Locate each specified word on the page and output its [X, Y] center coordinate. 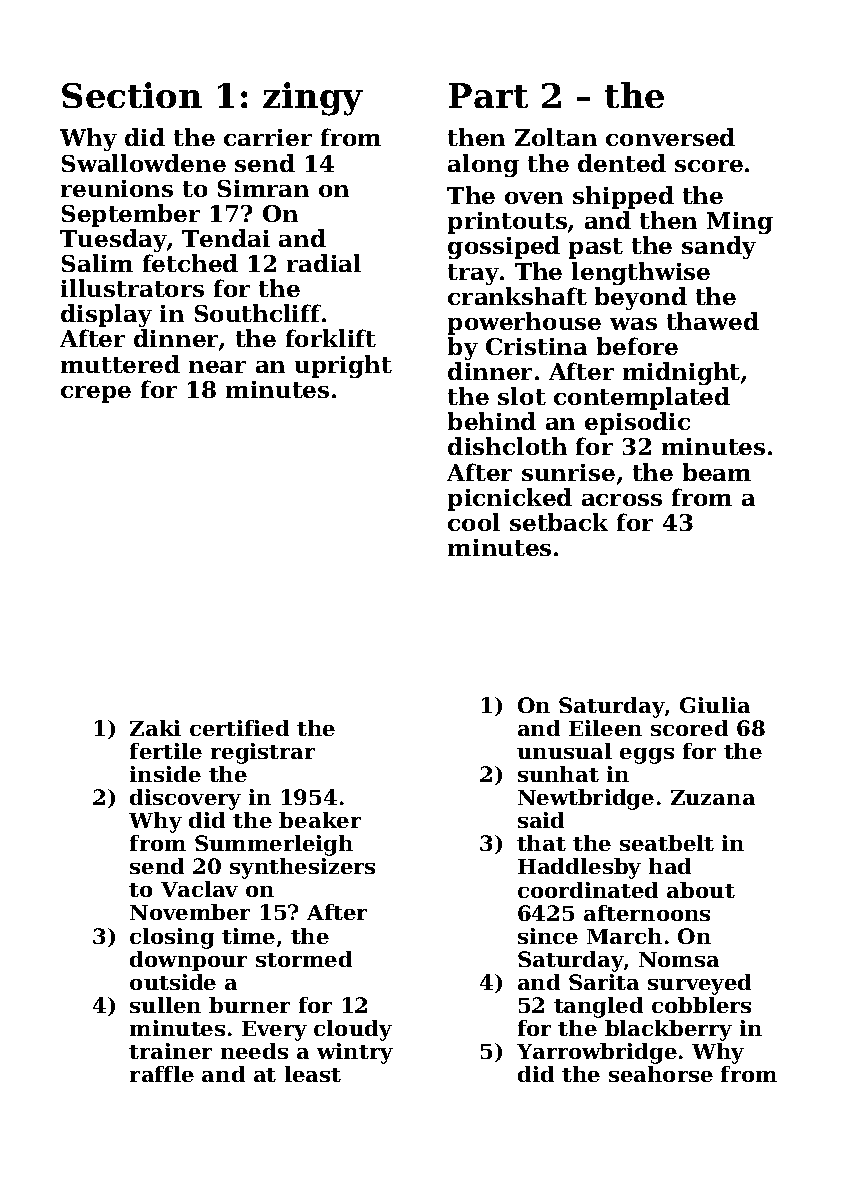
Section [132, 95]
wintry [355, 1053]
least [313, 1074]
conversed [670, 137]
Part [488, 95]
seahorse [661, 1074]
